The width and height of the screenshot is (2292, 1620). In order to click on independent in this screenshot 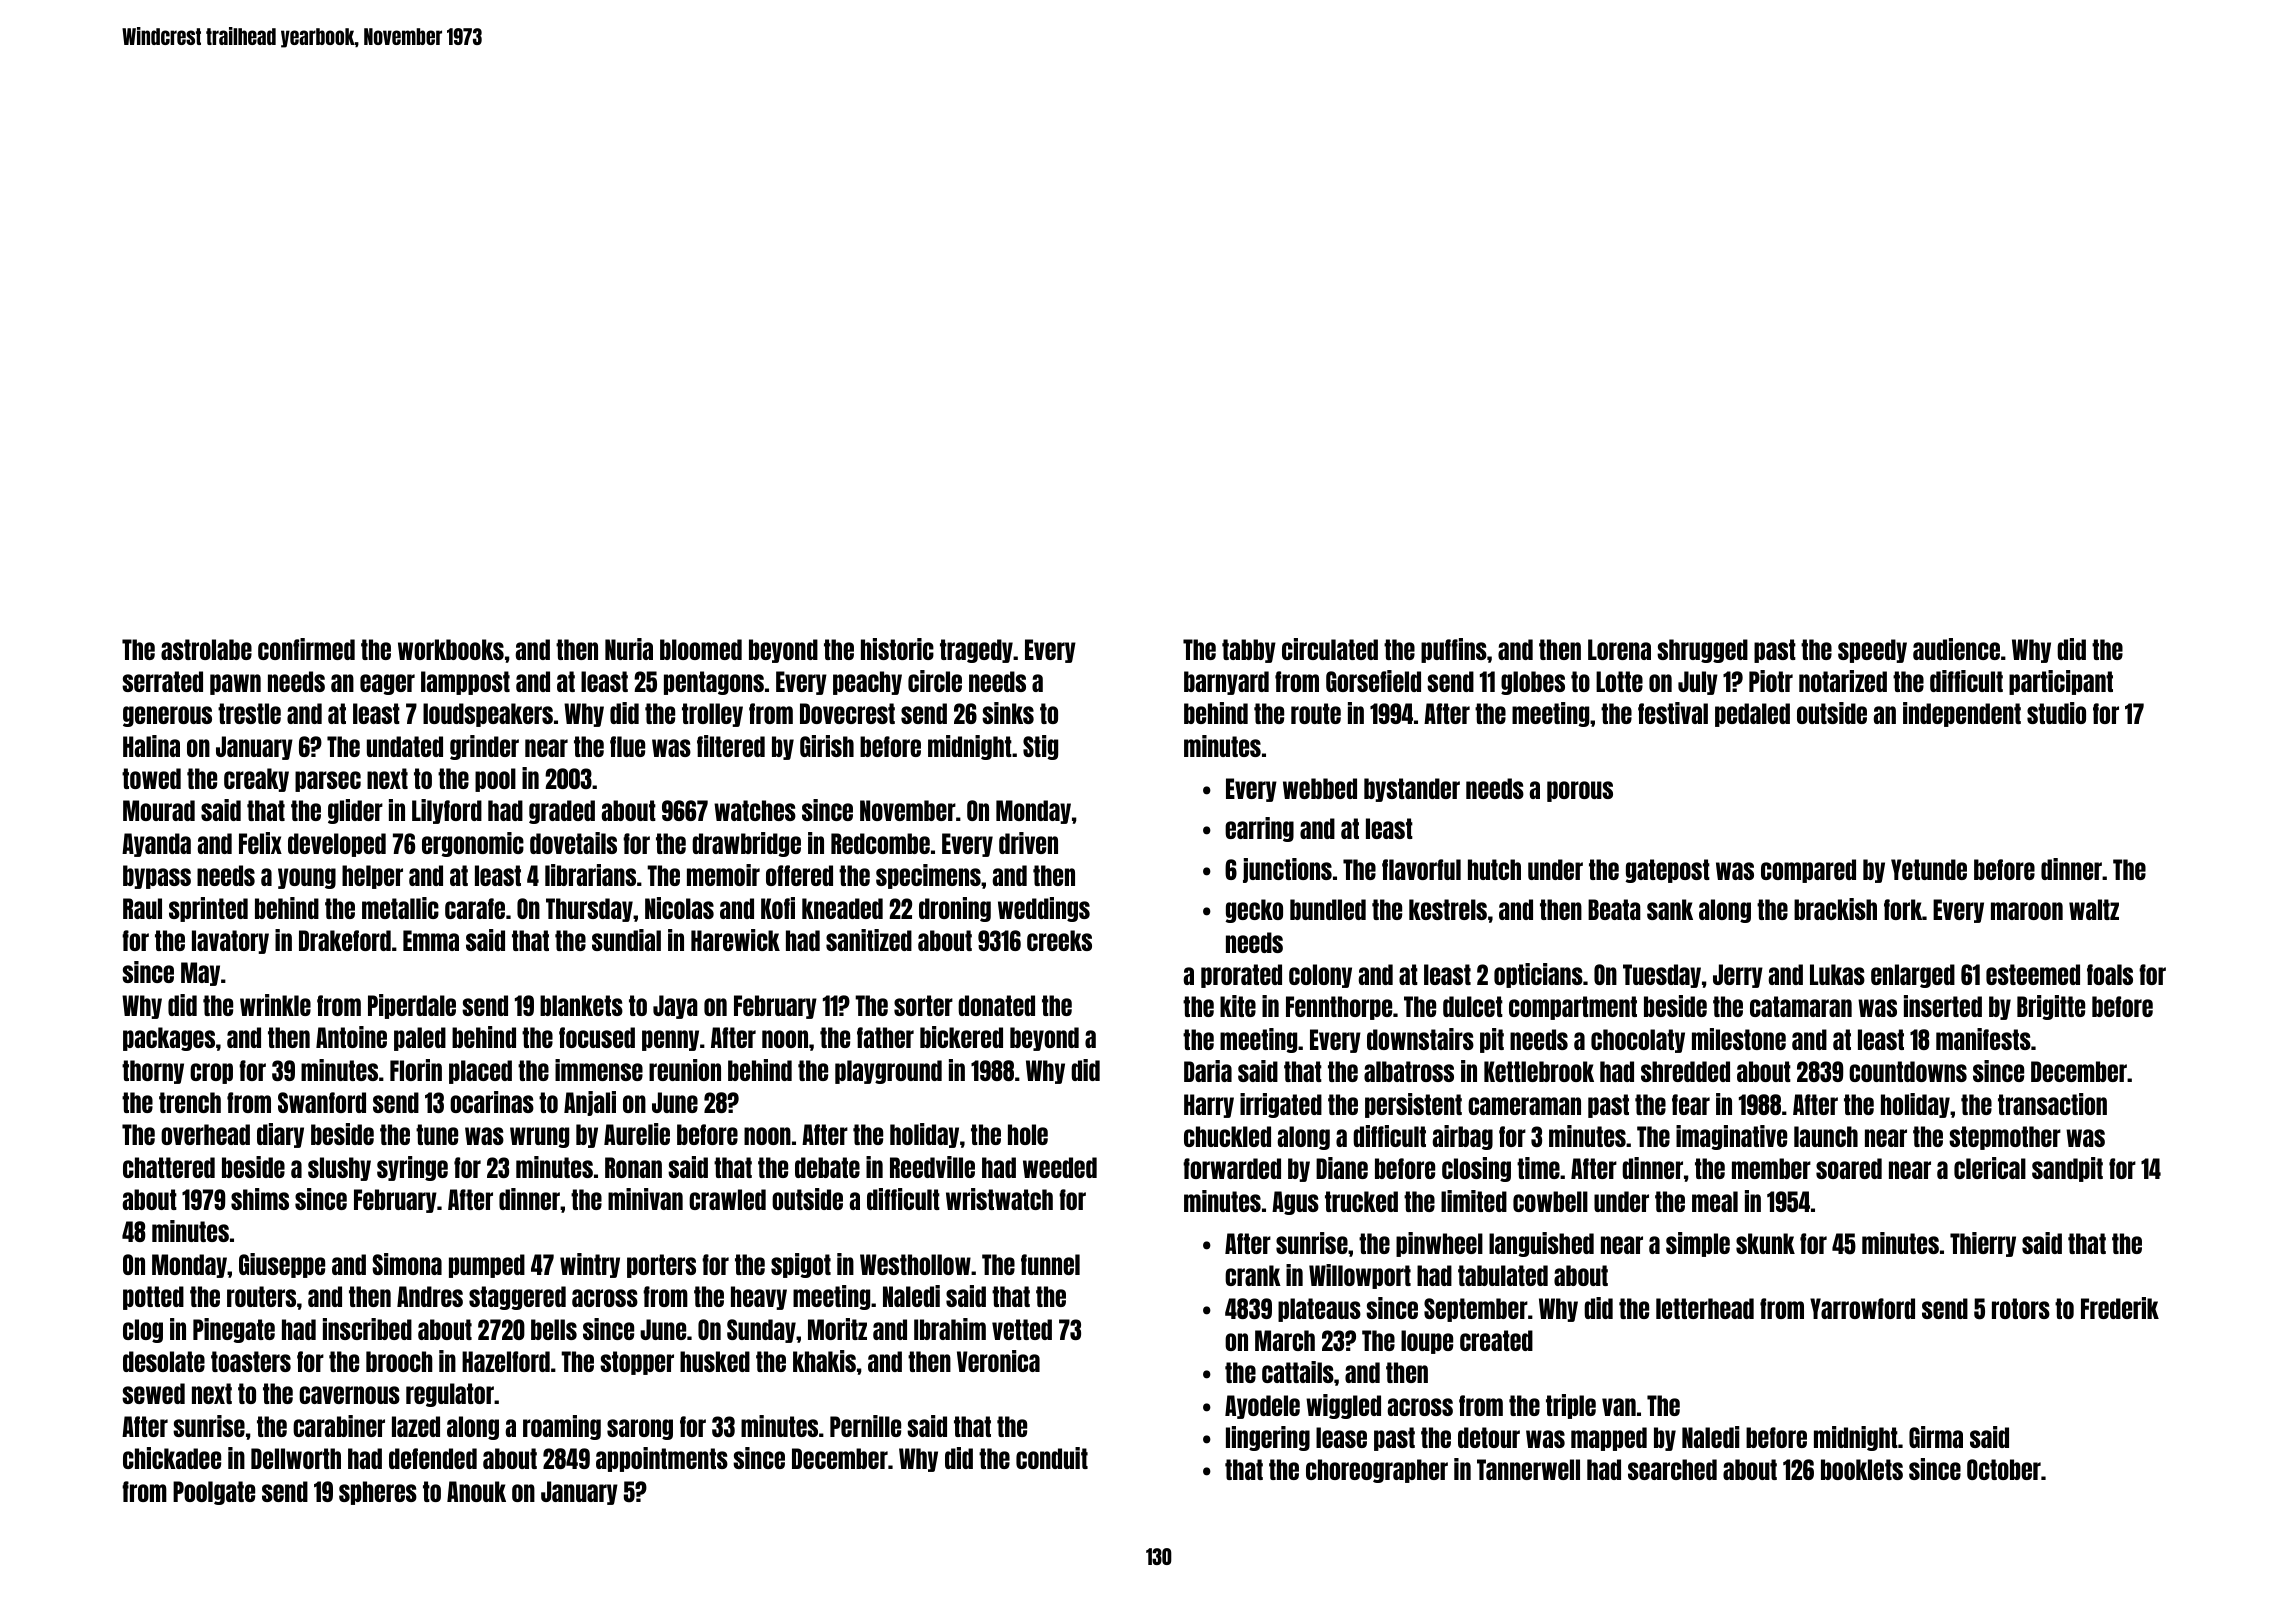, I will do `click(1962, 714)`.
